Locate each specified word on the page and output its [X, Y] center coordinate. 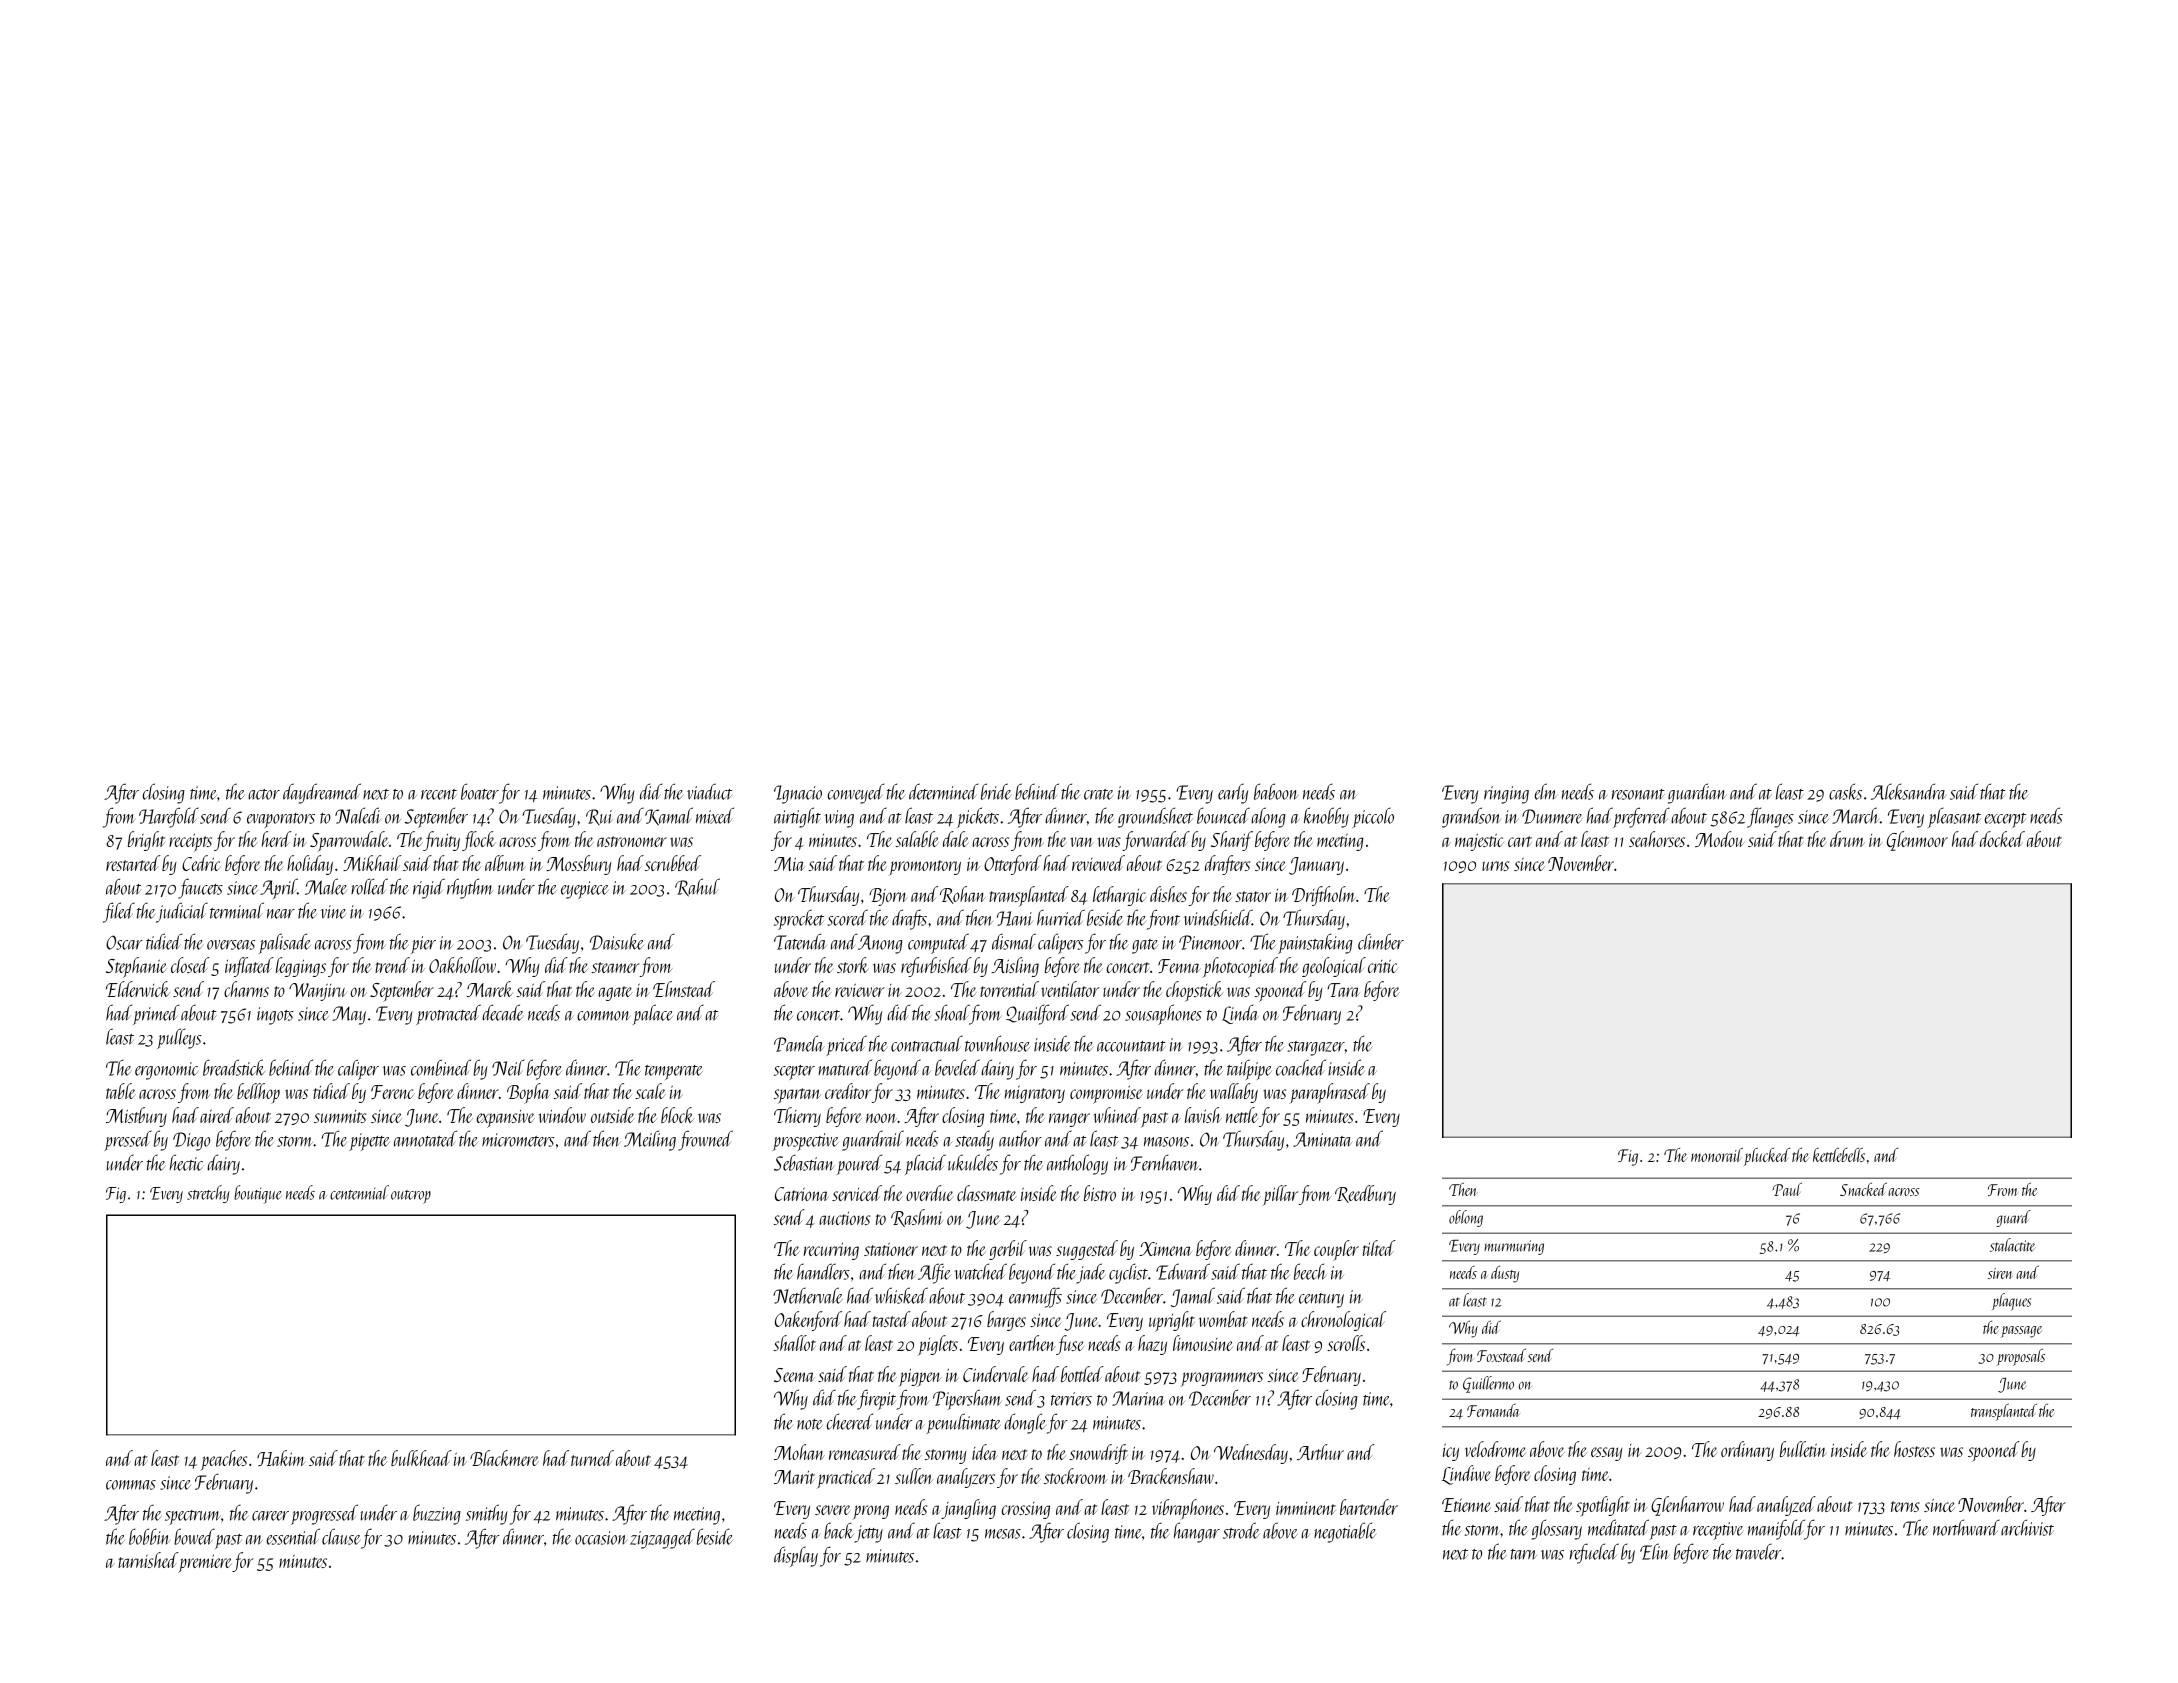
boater [480, 791]
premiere [205, 1563]
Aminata [1322, 1139]
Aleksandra [1908, 791]
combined [441, 1067]
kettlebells [1839, 1155]
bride [996, 791]
